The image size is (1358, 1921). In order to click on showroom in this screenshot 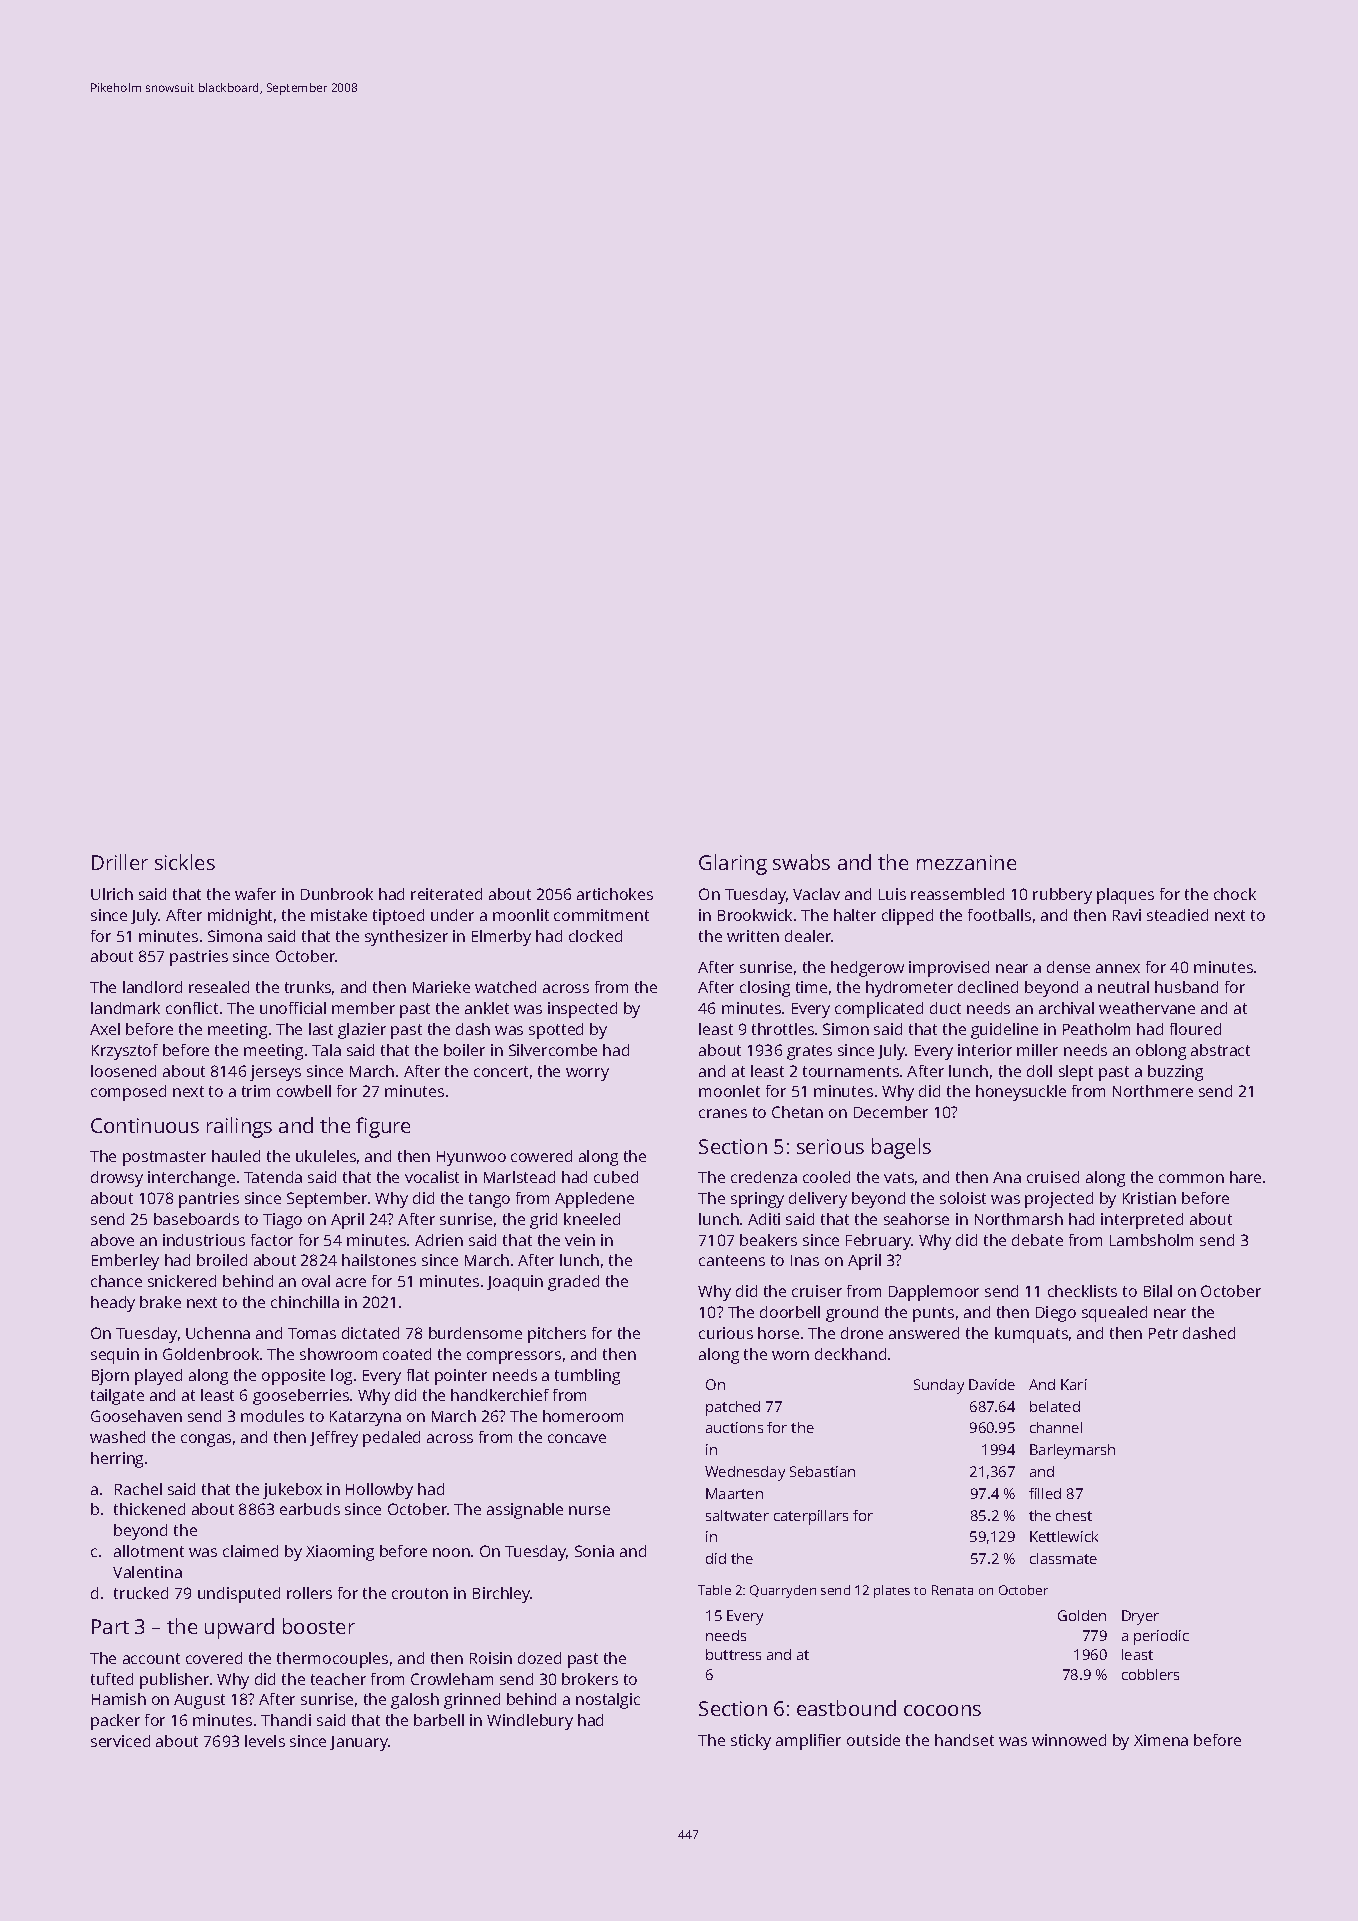, I will do `click(338, 1354)`.
